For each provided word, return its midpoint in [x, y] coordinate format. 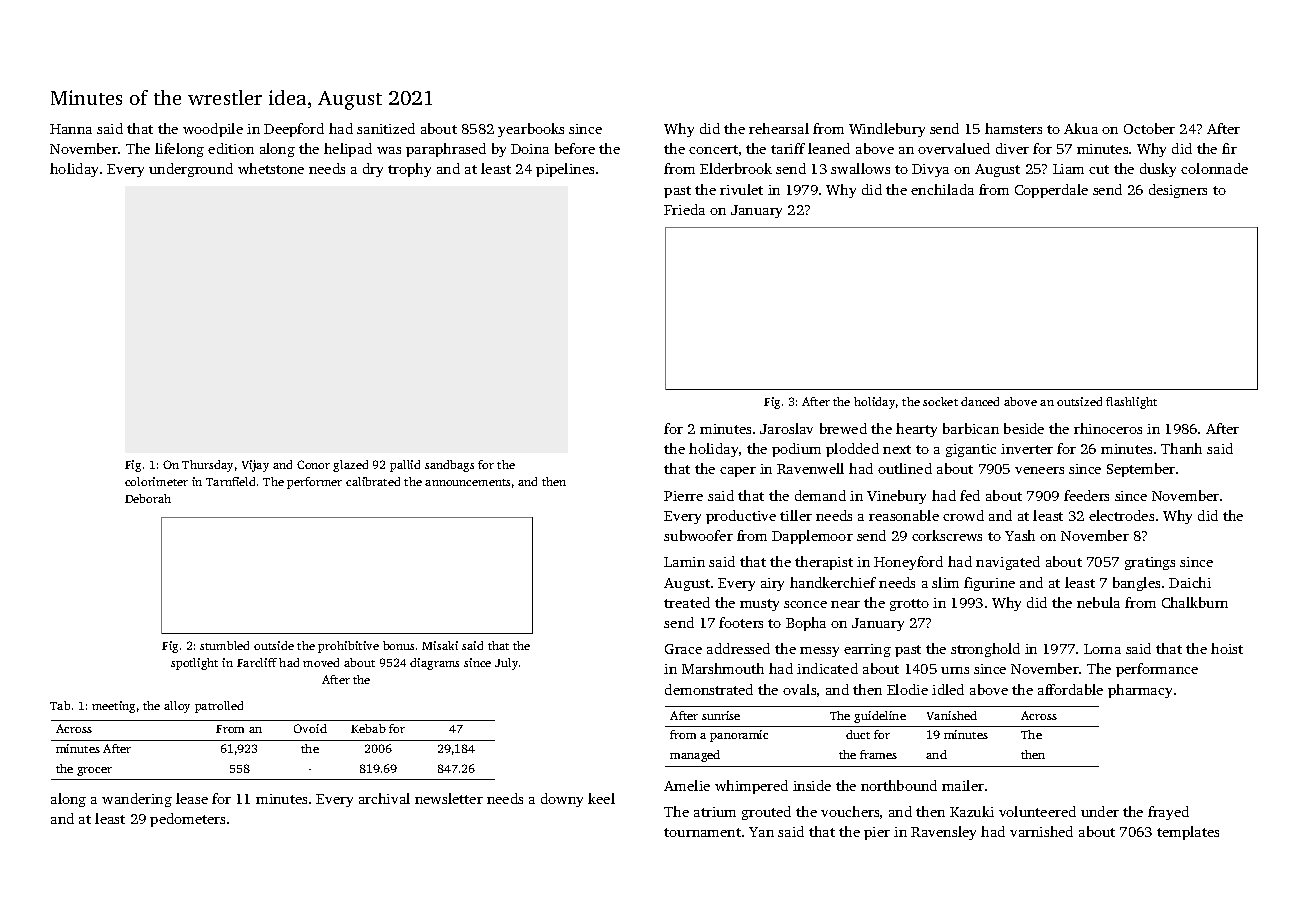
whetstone [271, 168]
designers [1178, 191]
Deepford [294, 130]
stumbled [224, 645]
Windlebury [887, 130]
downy [562, 800]
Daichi [1190, 582]
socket [940, 401]
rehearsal [779, 128]
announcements [467, 482]
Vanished [952, 715]
